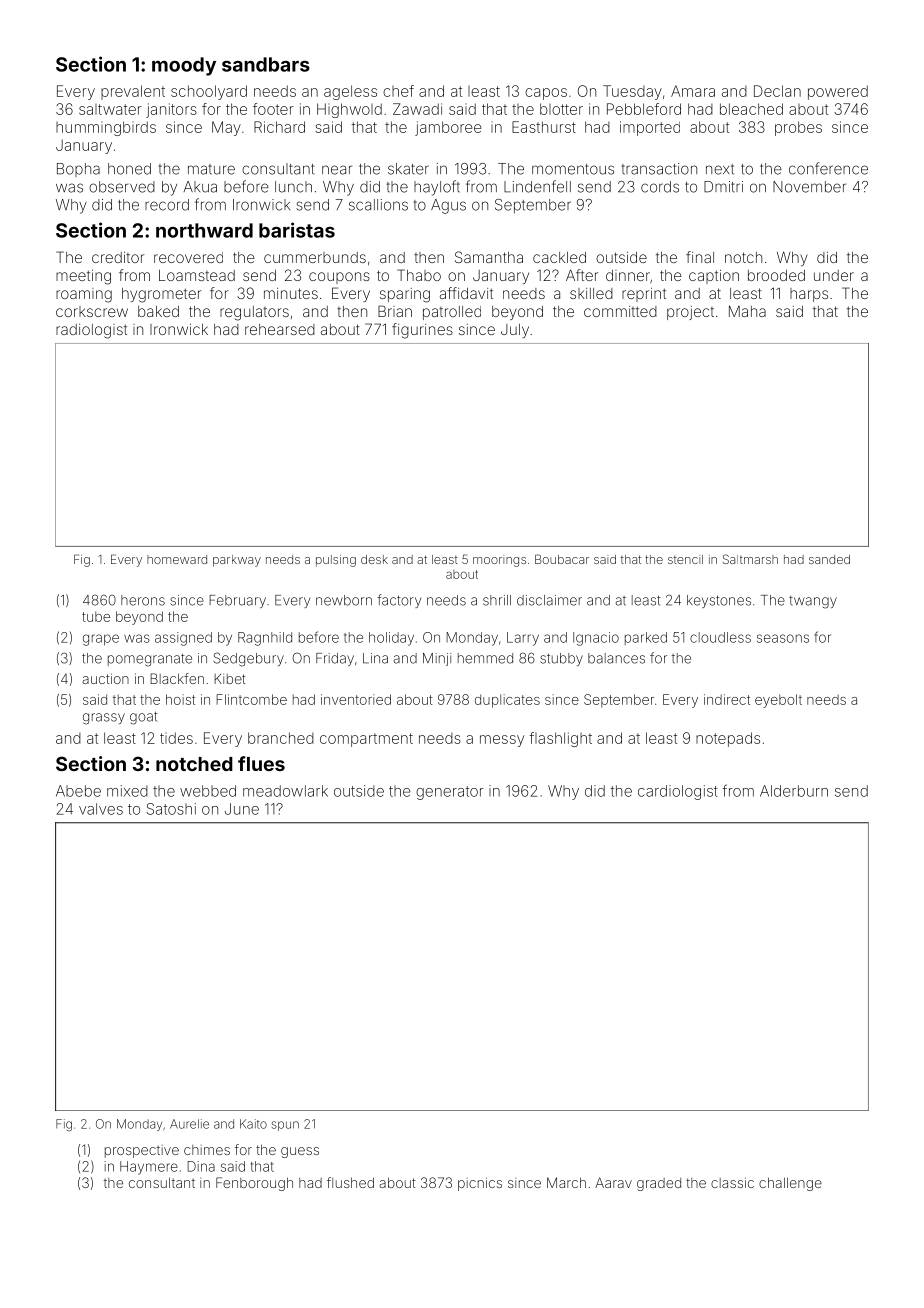  What do you see at coordinates (189, 1124) in the screenshot?
I see `Aurelie` at bounding box center [189, 1124].
